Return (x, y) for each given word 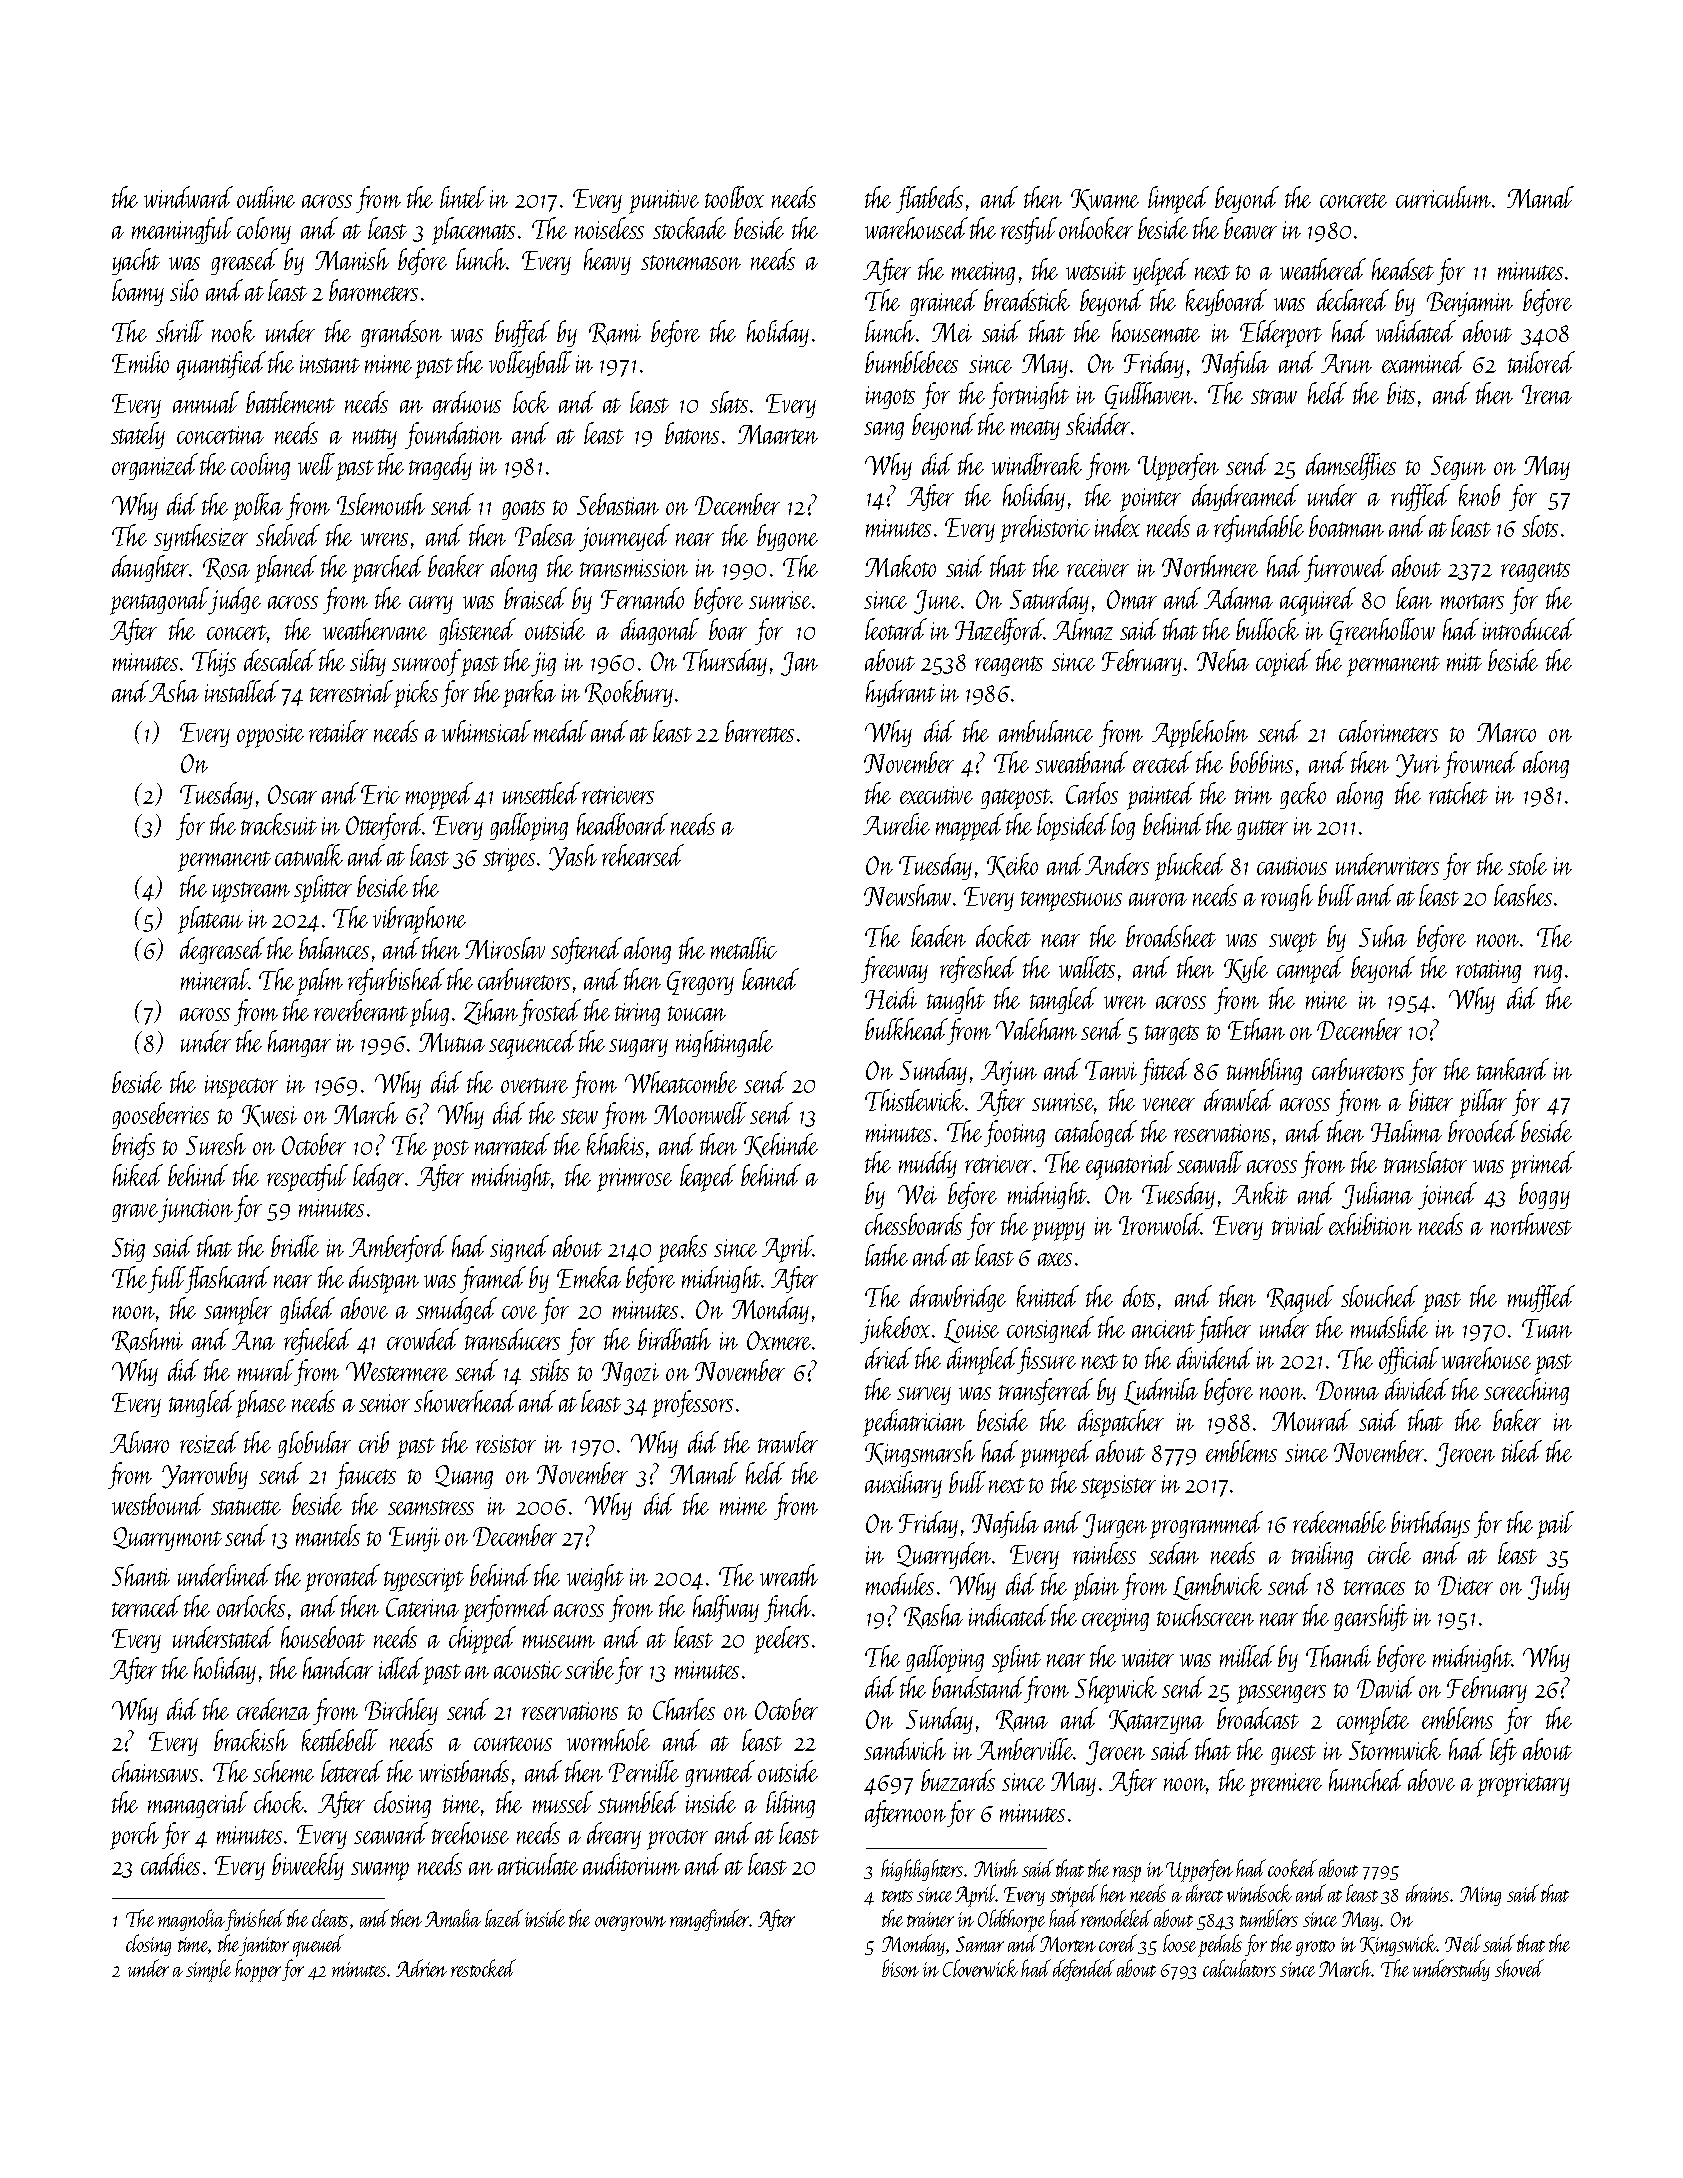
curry (431, 605)
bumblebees (911, 362)
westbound (158, 1504)
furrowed (1345, 568)
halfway (726, 1608)
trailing (1322, 1555)
